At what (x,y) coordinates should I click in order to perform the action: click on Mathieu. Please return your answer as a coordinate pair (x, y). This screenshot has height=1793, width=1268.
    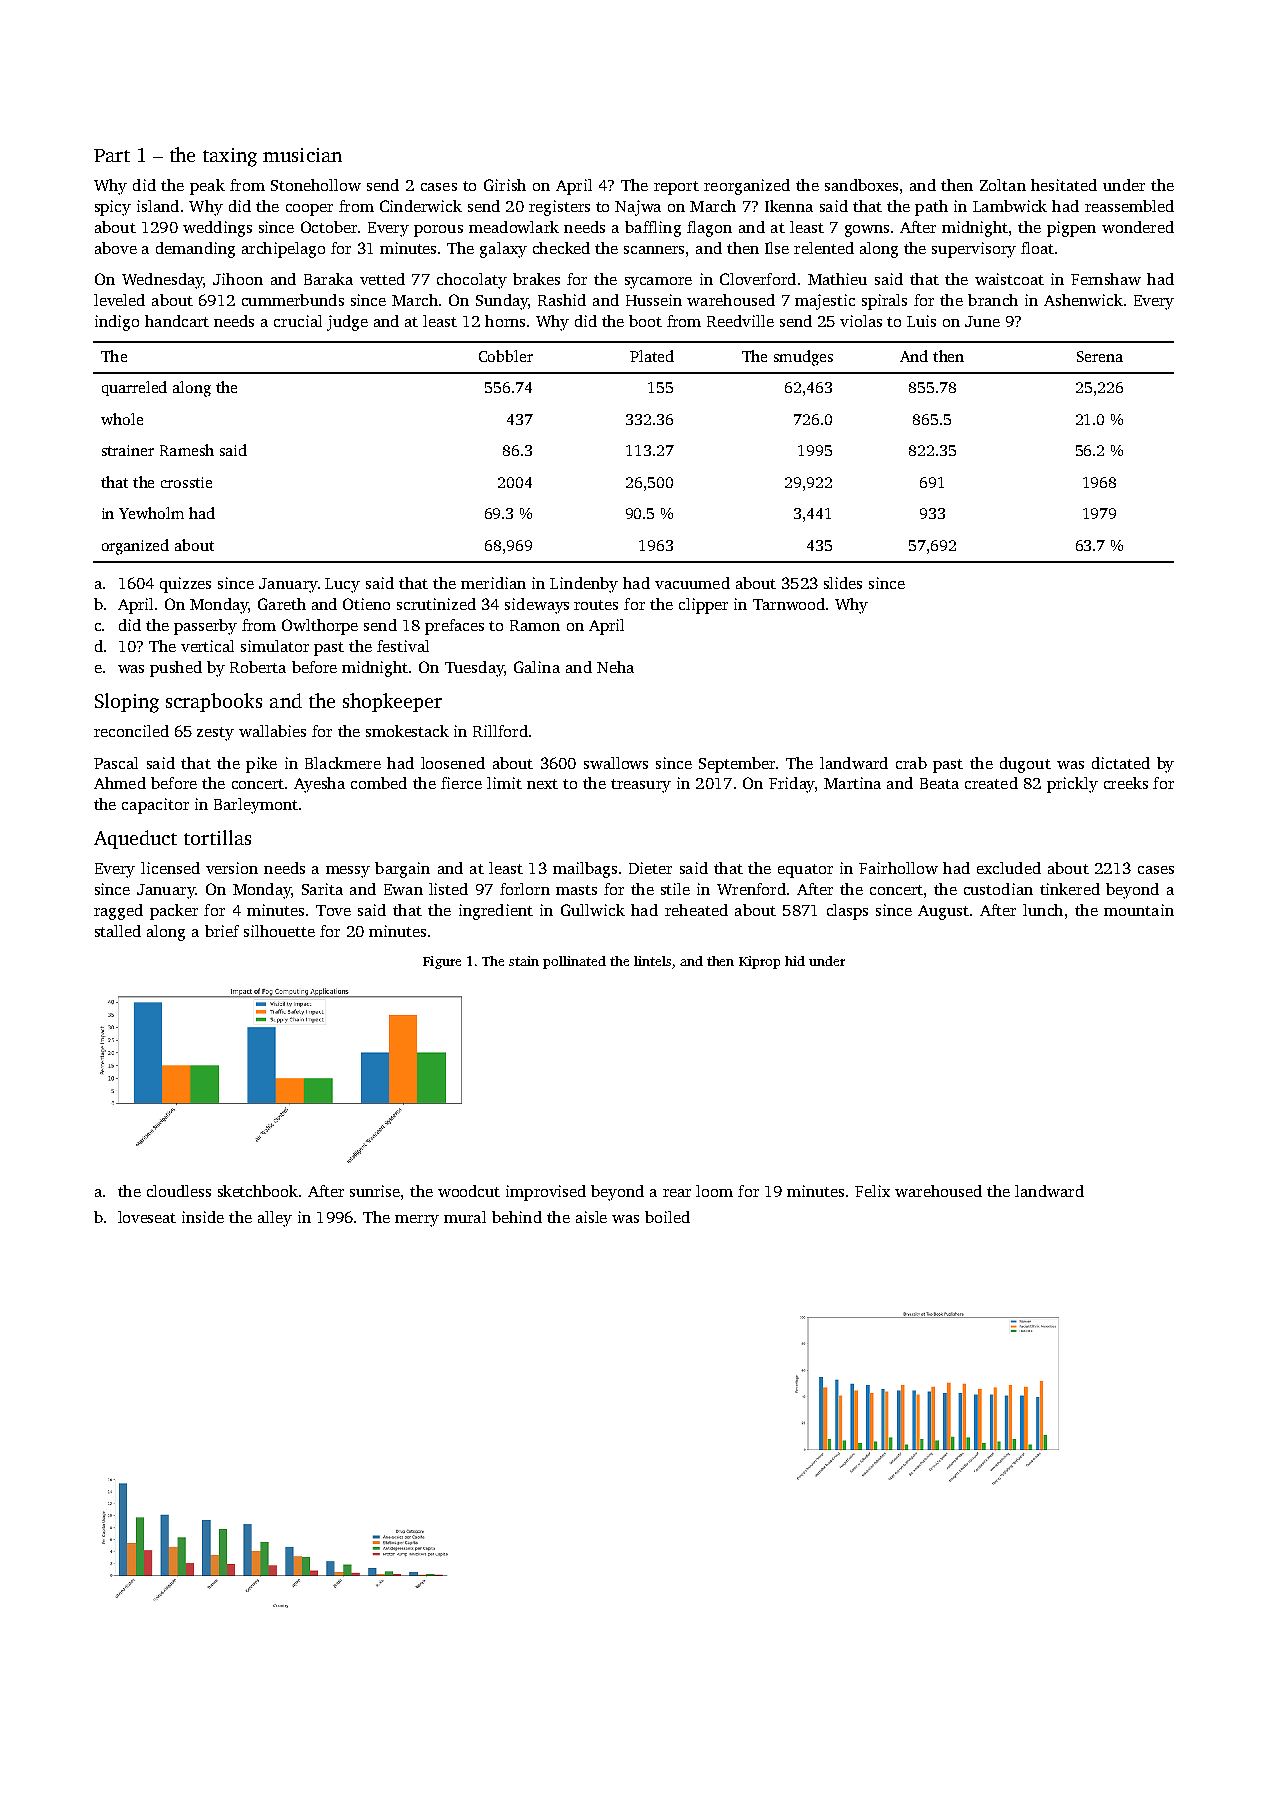
    Looking at the image, I should click on (837, 279).
